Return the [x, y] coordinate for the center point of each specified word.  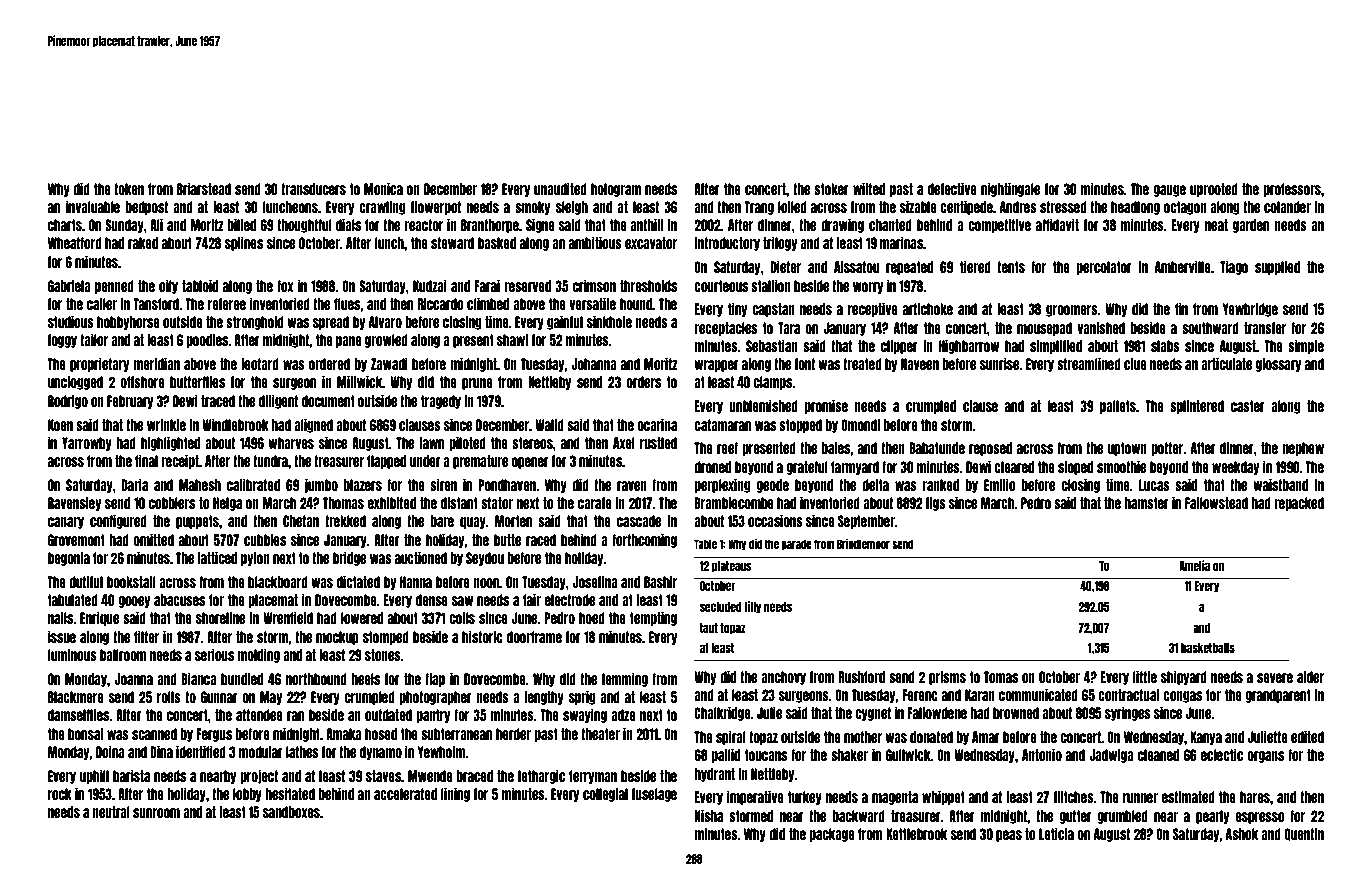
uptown [1127, 449]
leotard [260, 364]
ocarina [657, 424]
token [129, 189]
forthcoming [644, 540]
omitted [153, 539]
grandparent [1278, 696]
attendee [259, 715]
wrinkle [166, 424]
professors [1292, 190]
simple [1306, 346]
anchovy [783, 678]
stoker [831, 189]
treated [862, 364]
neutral [111, 812]
